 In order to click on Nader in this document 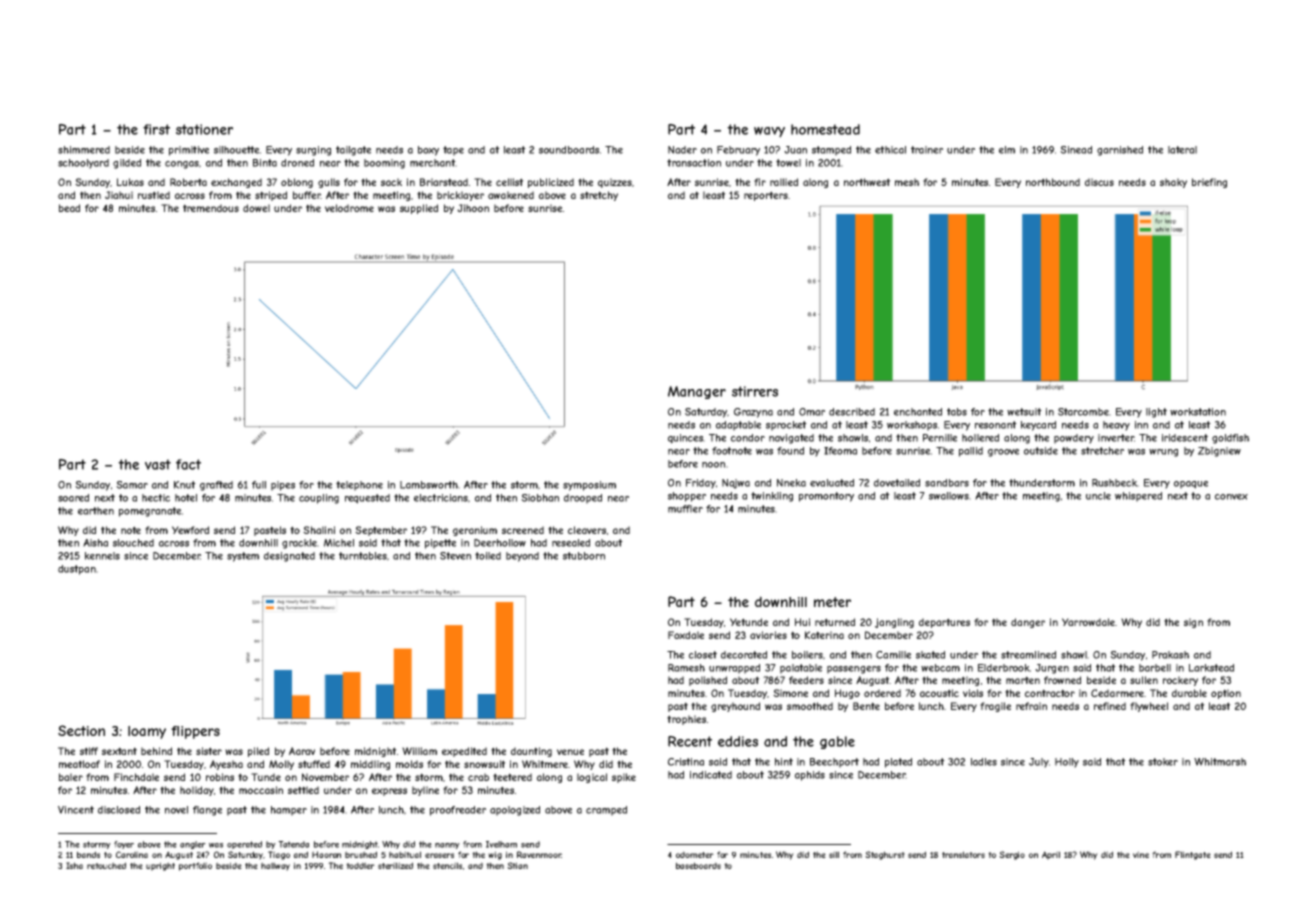, I will do `click(682, 150)`.
